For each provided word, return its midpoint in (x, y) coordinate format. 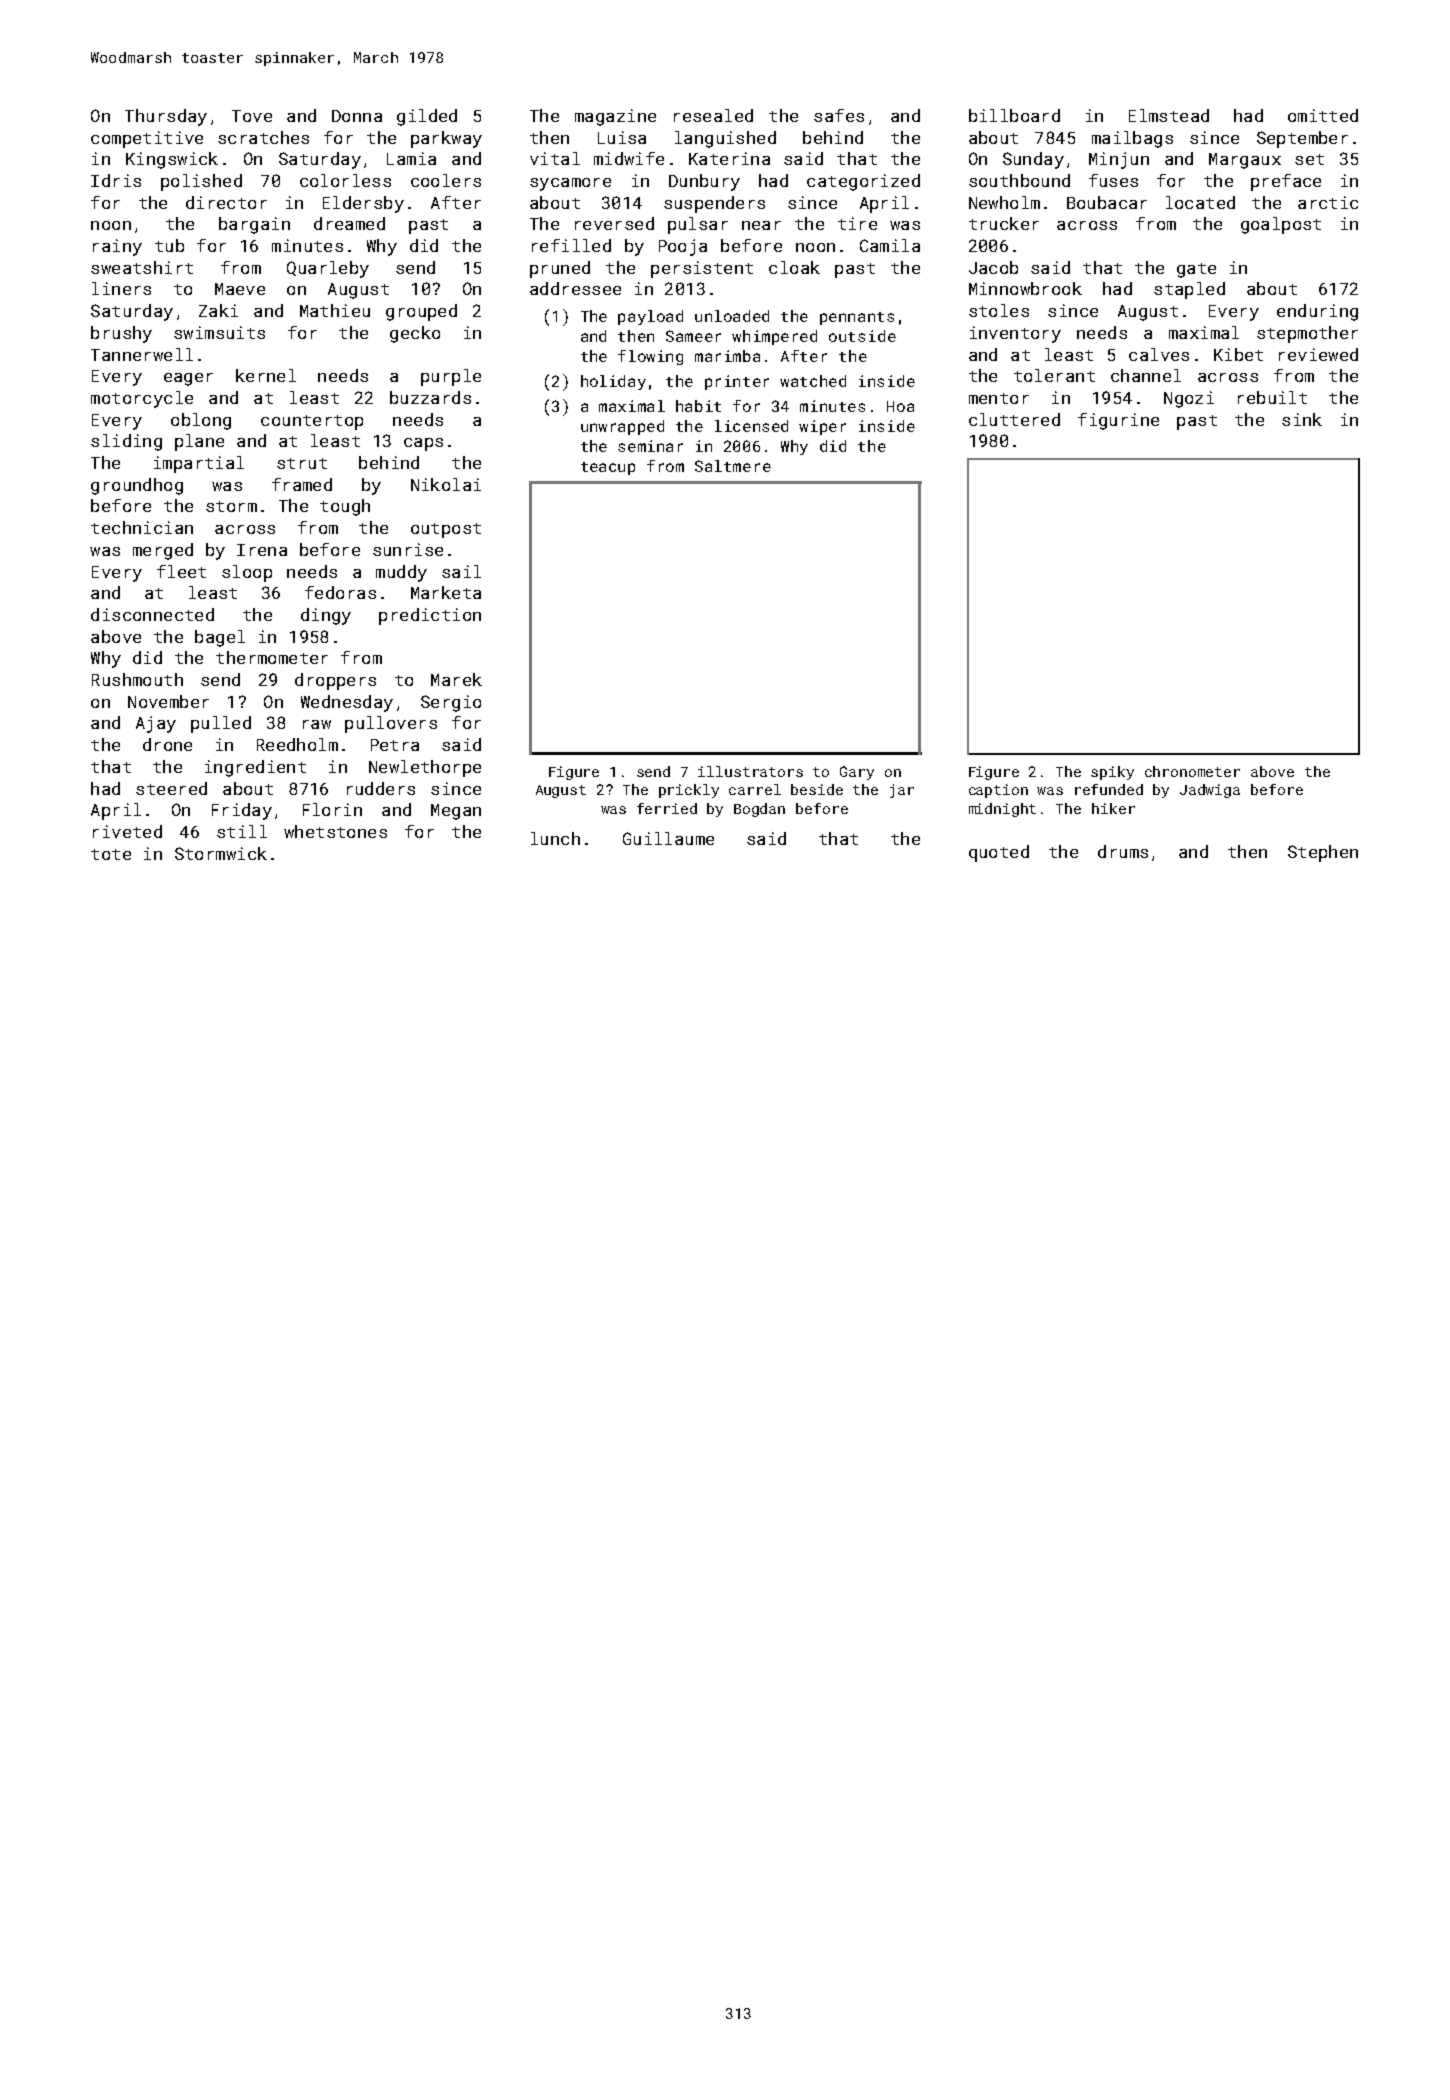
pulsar (698, 225)
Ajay (156, 724)
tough (345, 507)
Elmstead (1169, 115)
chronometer (1192, 771)
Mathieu (335, 310)
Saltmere (733, 466)
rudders (381, 788)
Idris (116, 180)
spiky (1112, 773)
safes (839, 115)
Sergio (451, 703)
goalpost (1281, 225)
